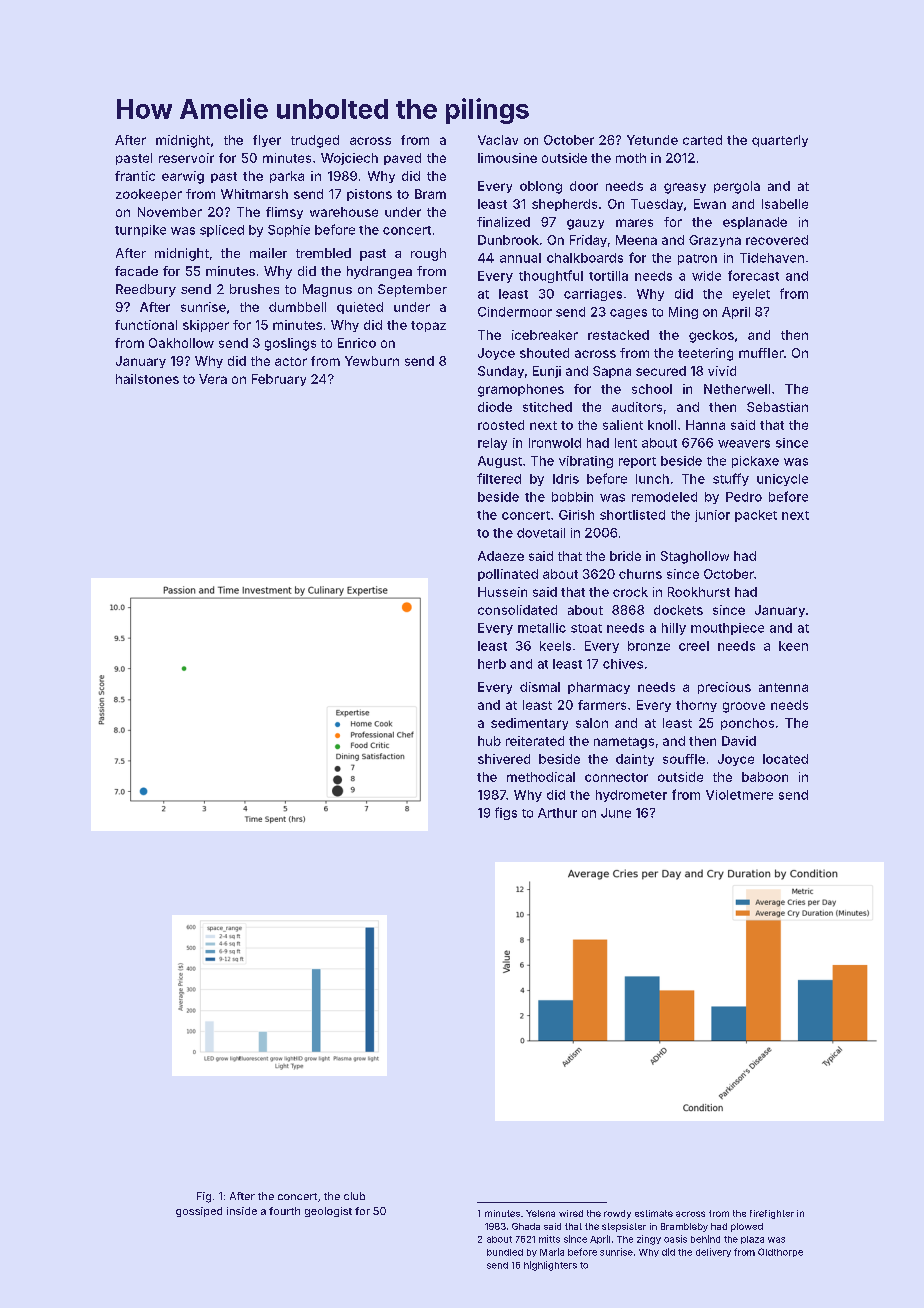 This page has height=1308, width=924. What do you see at coordinates (349, 159) in the page?
I see `Wojciech` at bounding box center [349, 159].
